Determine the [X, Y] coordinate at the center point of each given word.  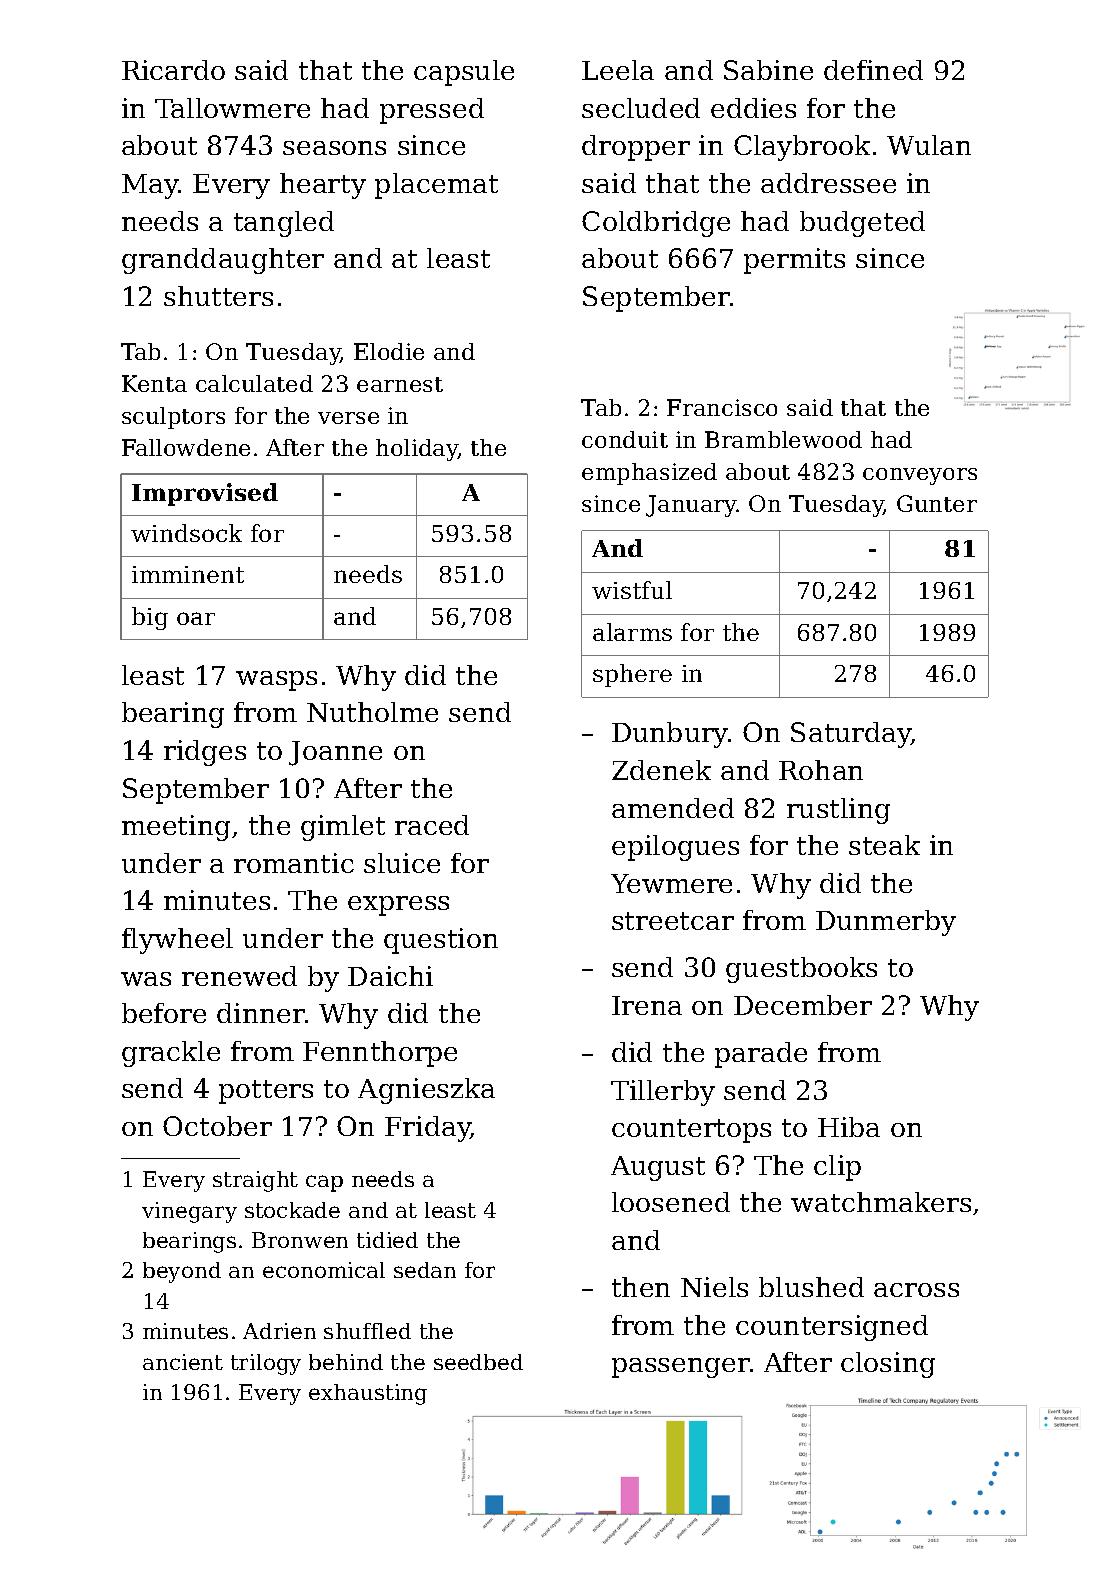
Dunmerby [886, 923]
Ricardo [173, 70]
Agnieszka [426, 1091]
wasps [276, 681]
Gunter [937, 503]
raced [432, 825]
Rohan [821, 770]
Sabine [768, 70]
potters [266, 1092]
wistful [632, 590]
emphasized [649, 474]
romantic [294, 863]
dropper [636, 148]
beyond [182, 1272]
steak [884, 845]
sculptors [173, 418]
